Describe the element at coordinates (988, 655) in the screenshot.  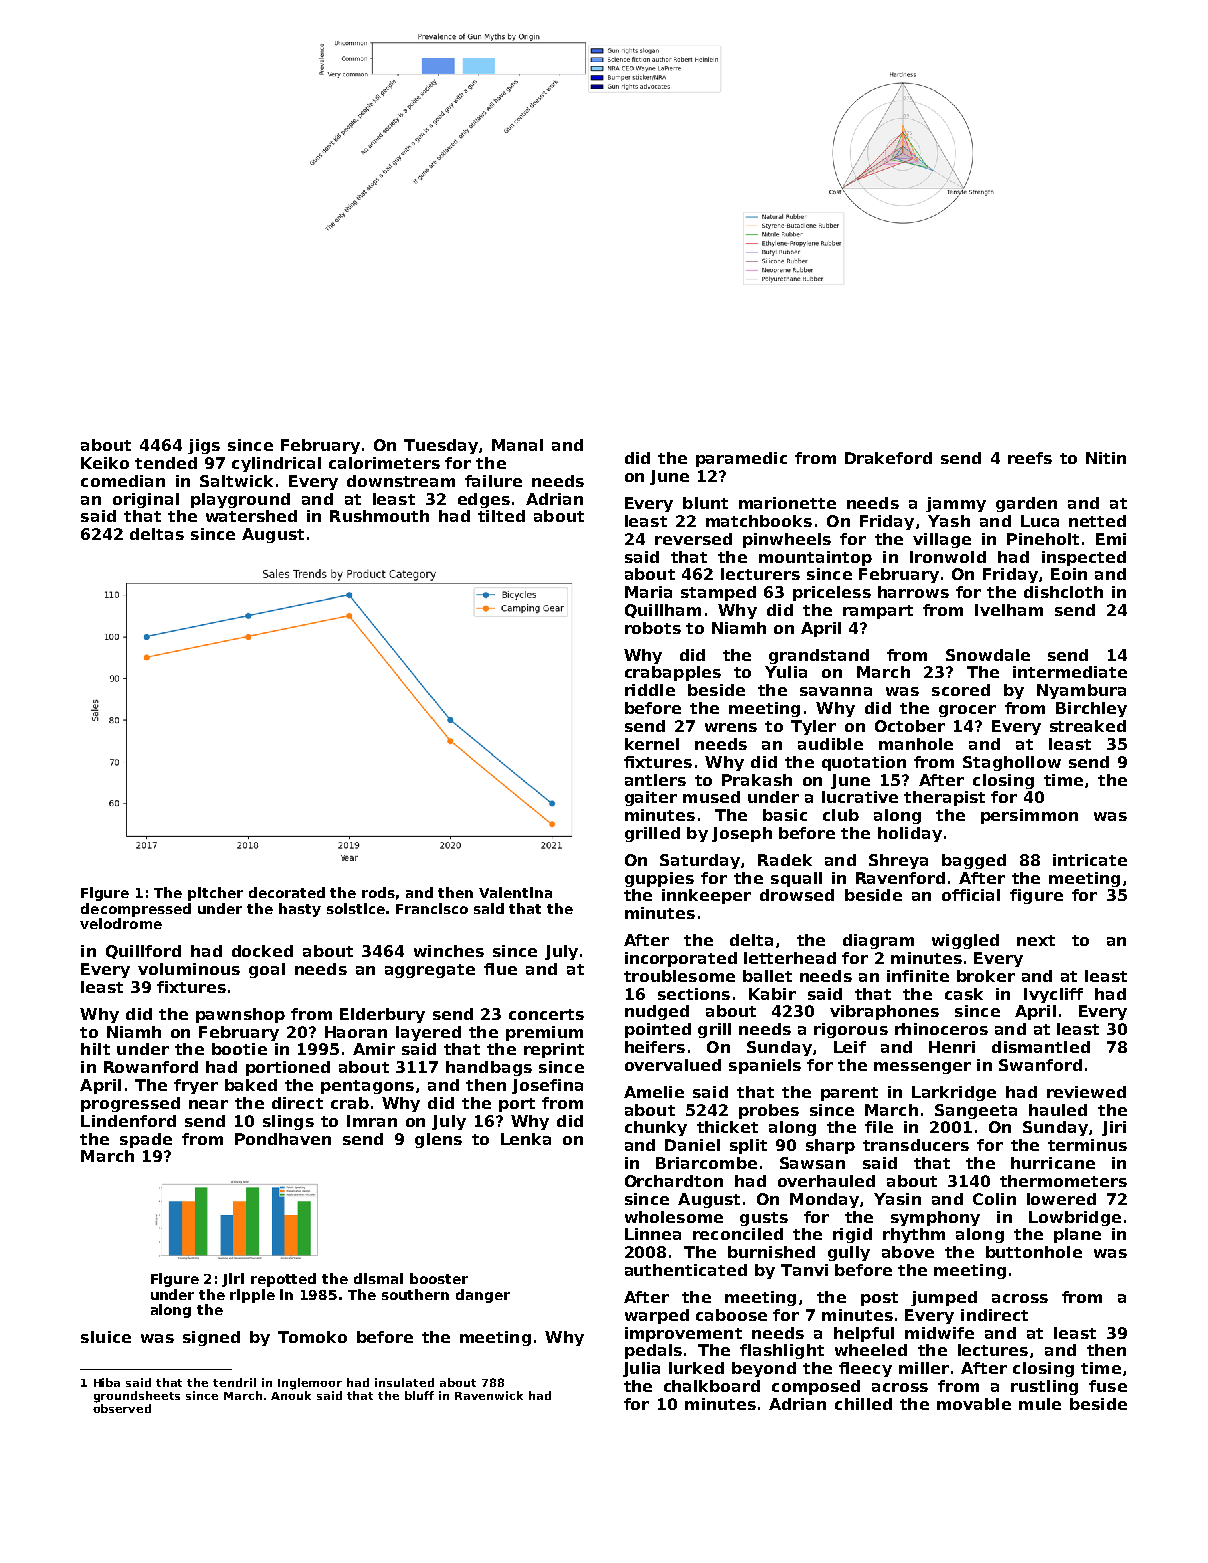
I see `Snowdale` at that location.
